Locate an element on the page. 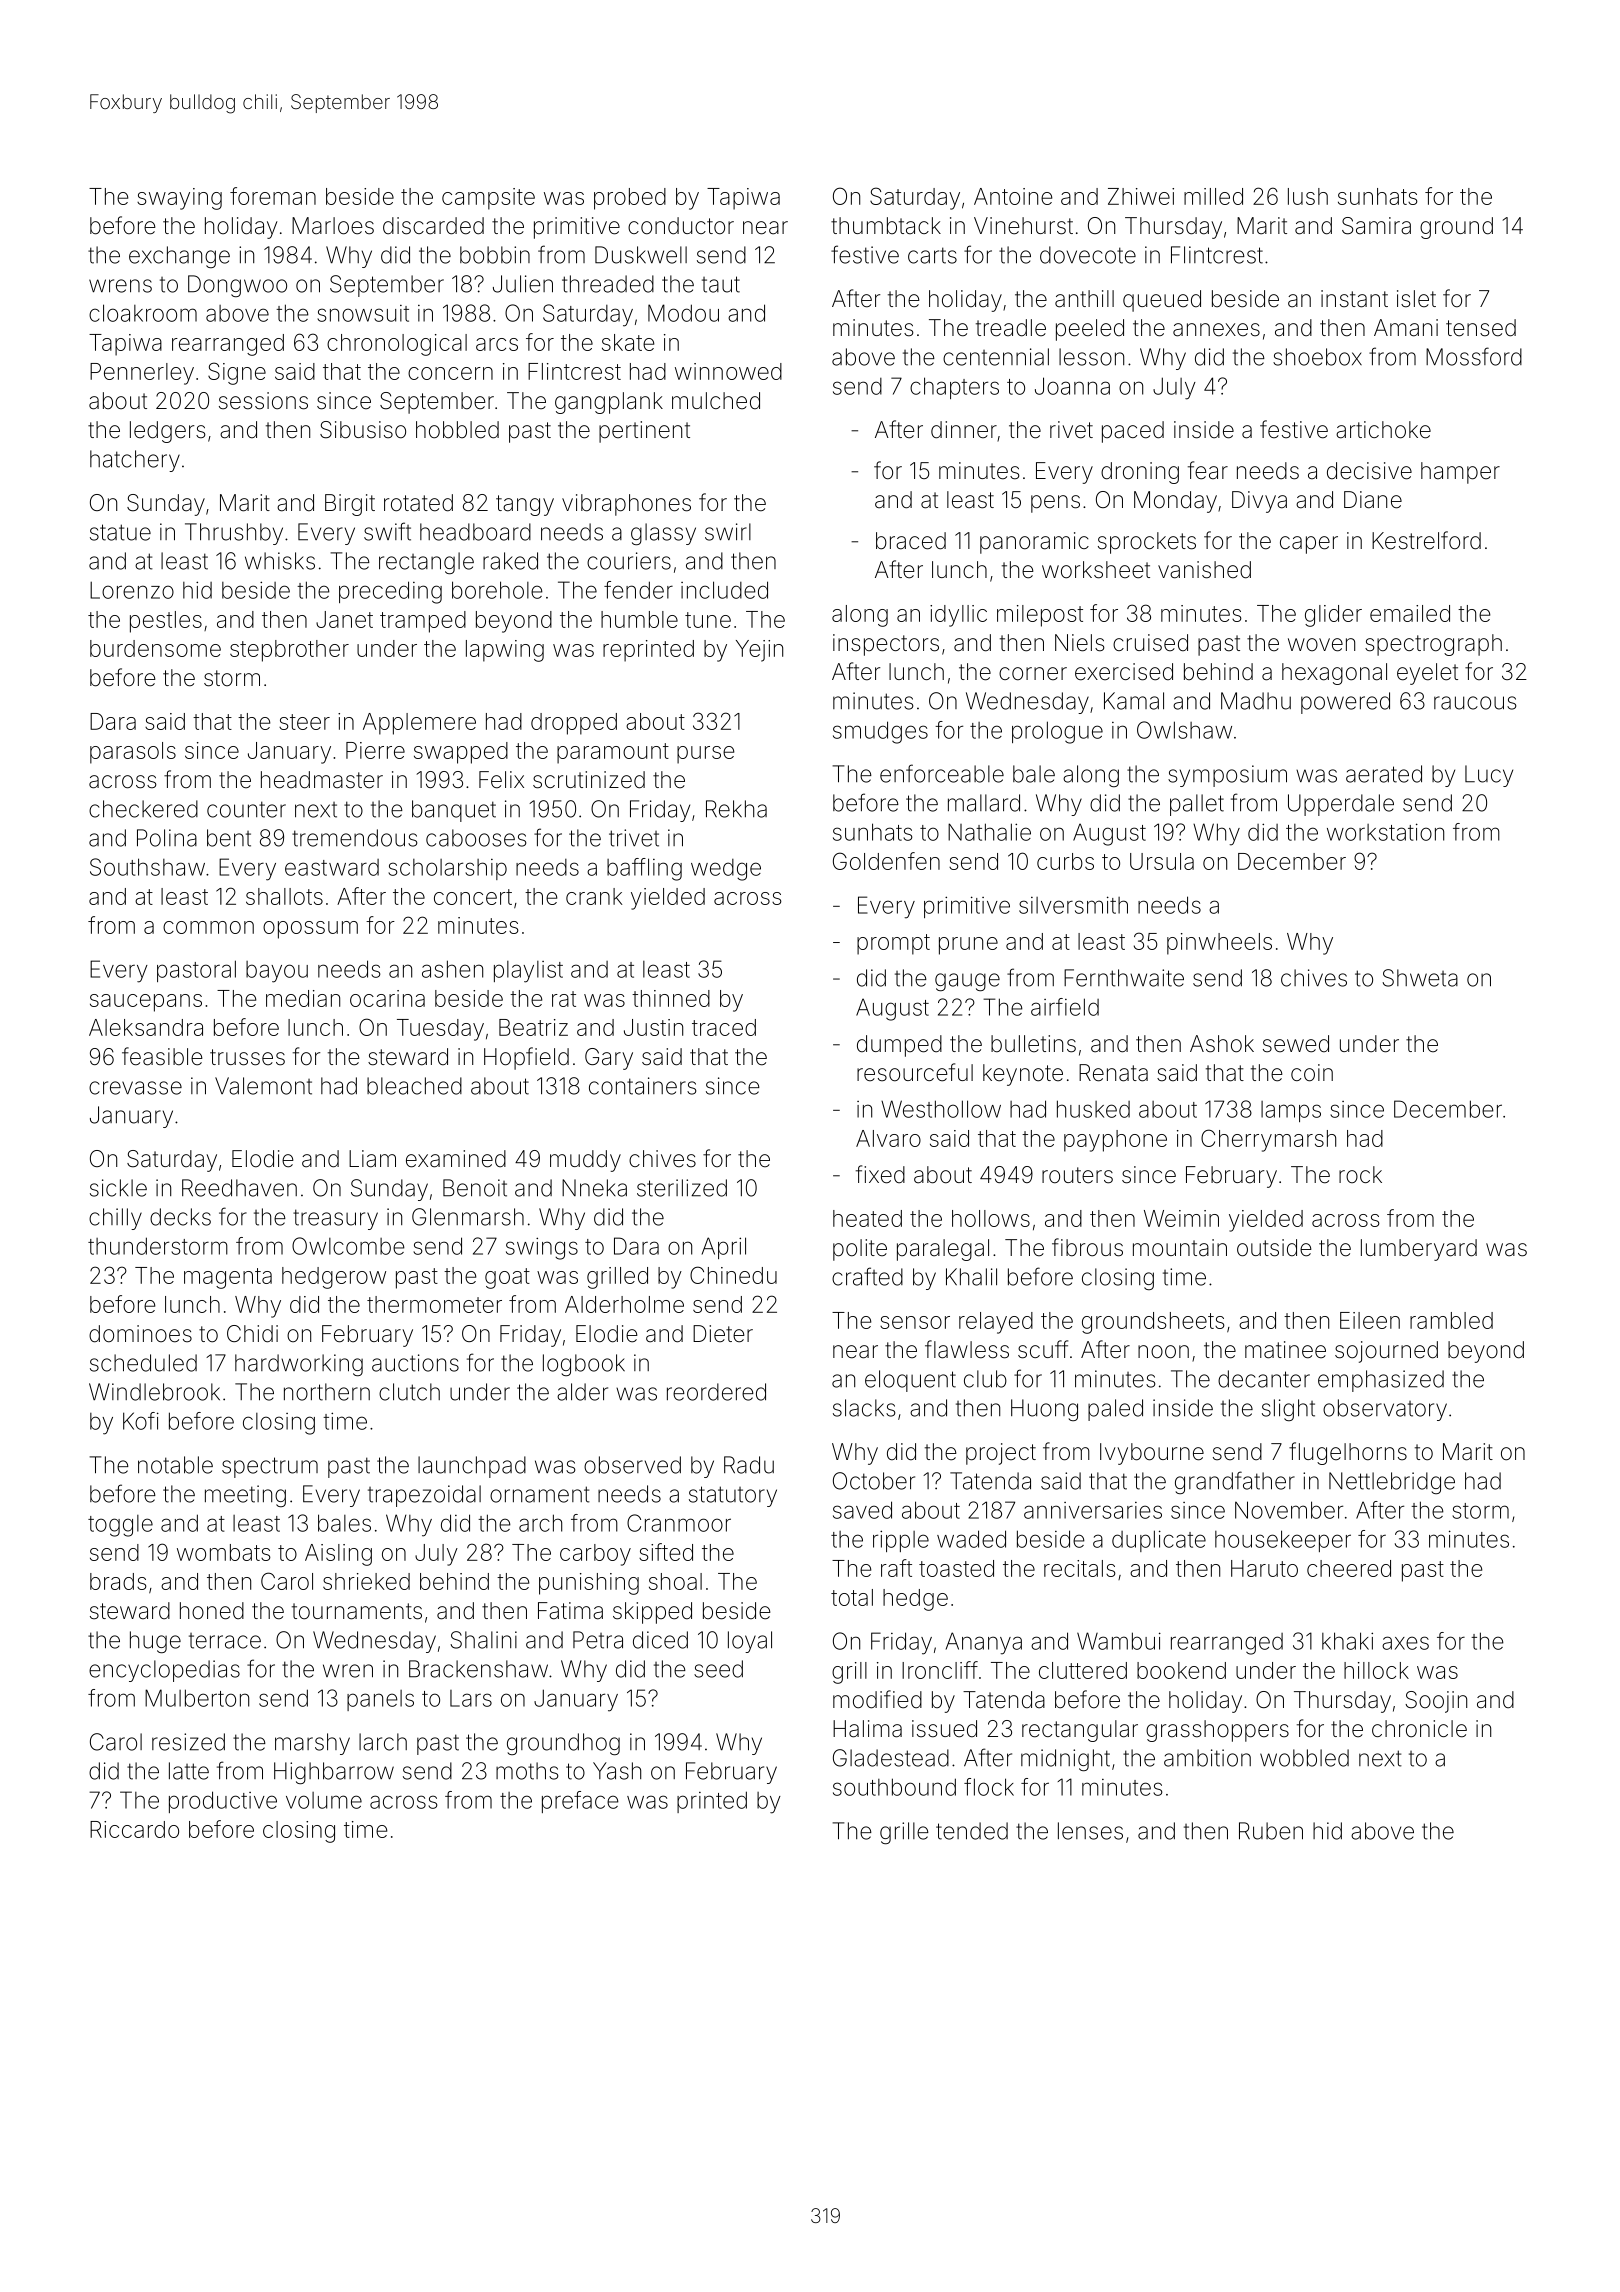 This page has height=2292, width=1620. rambled is located at coordinates (1451, 1320).
